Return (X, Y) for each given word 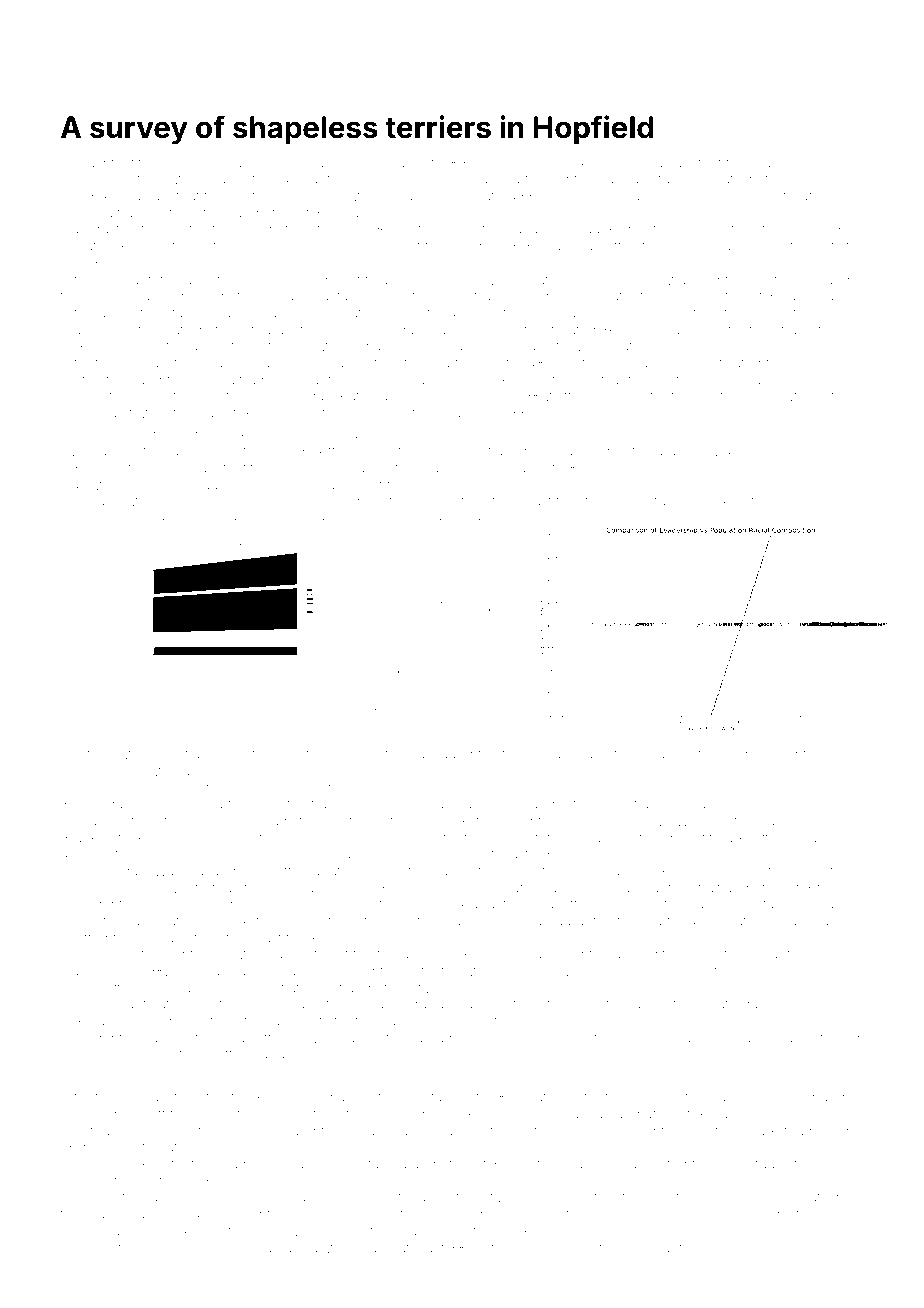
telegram (660, 452)
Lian (74, 229)
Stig (188, 755)
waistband (370, 521)
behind (775, 753)
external (128, 1248)
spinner (447, 453)
